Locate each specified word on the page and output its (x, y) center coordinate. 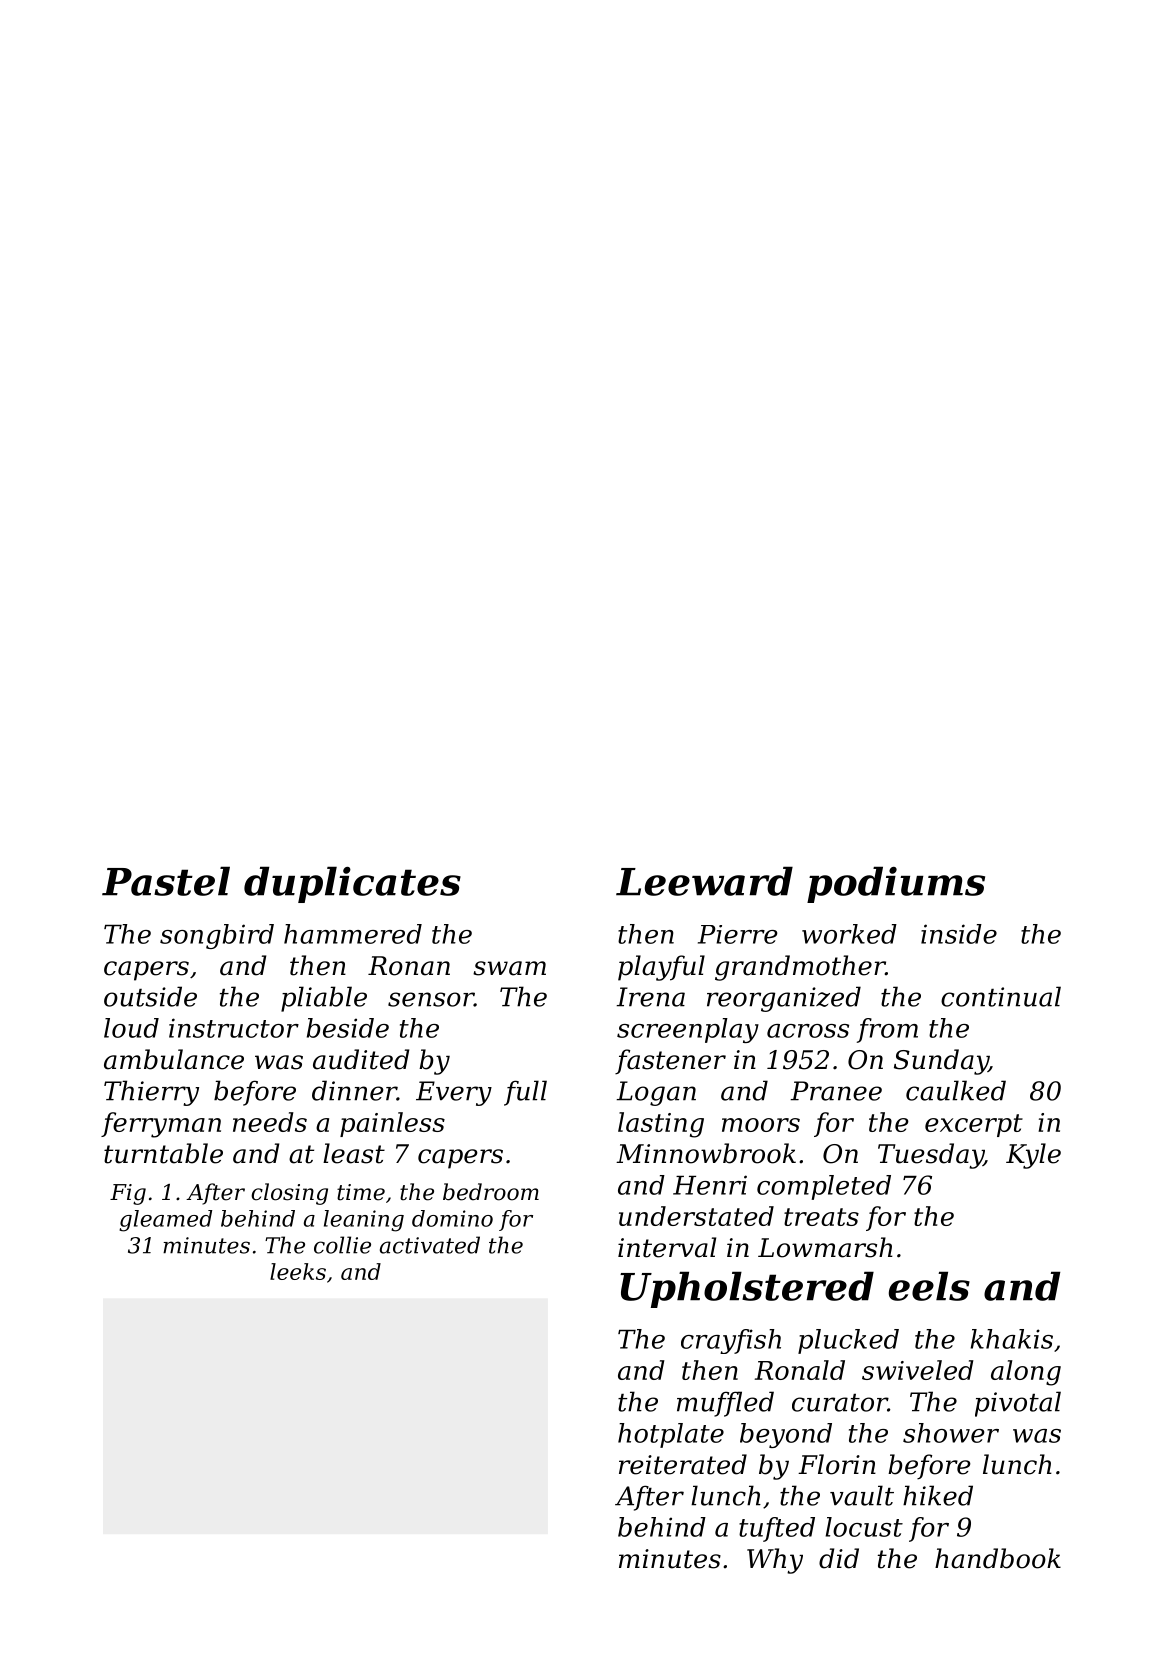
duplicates (352, 884)
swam (509, 968)
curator (840, 1403)
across (808, 1031)
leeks (298, 1271)
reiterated (683, 1464)
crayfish (731, 1341)
